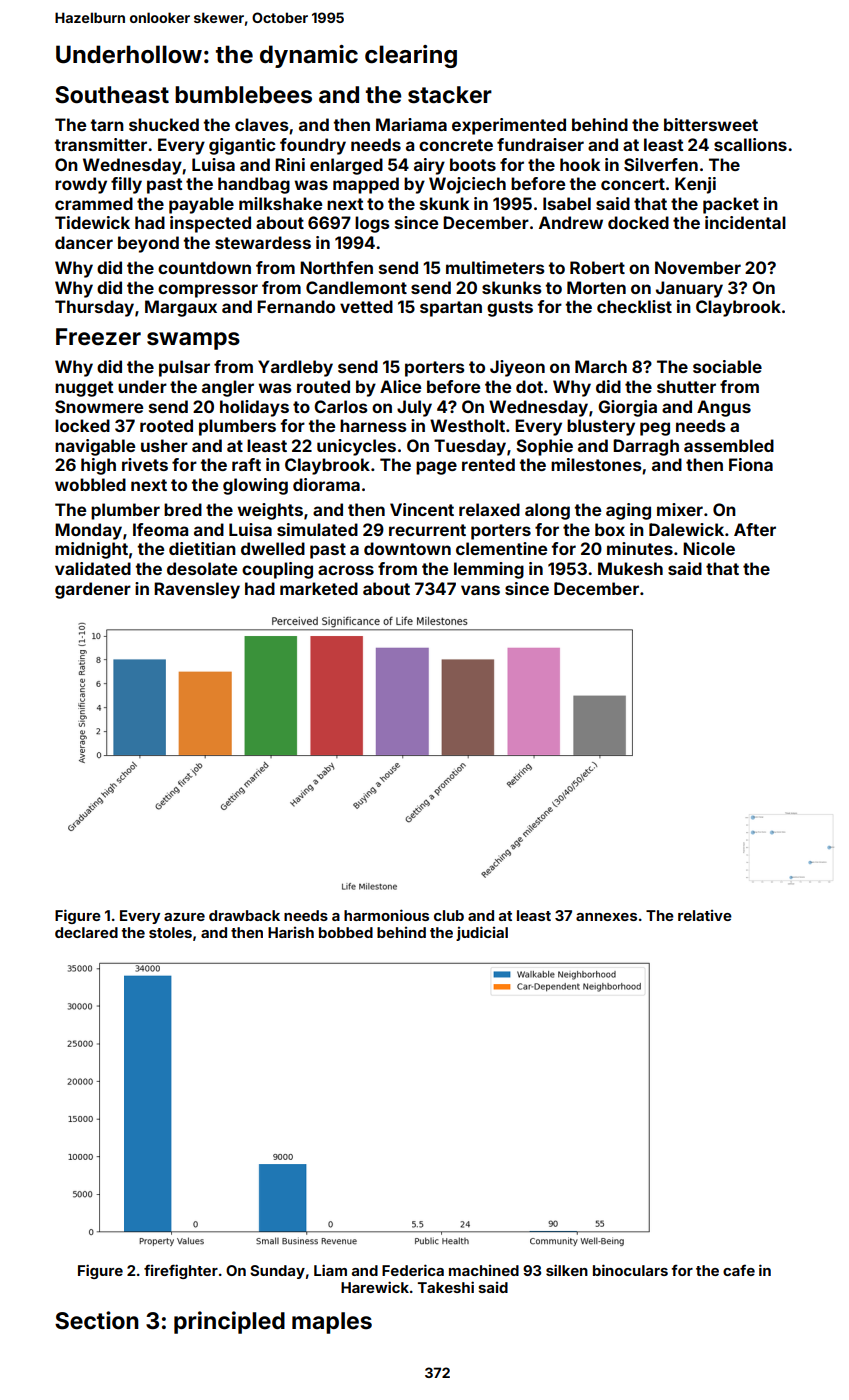  I want to click on vetted, so click(366, 306).
